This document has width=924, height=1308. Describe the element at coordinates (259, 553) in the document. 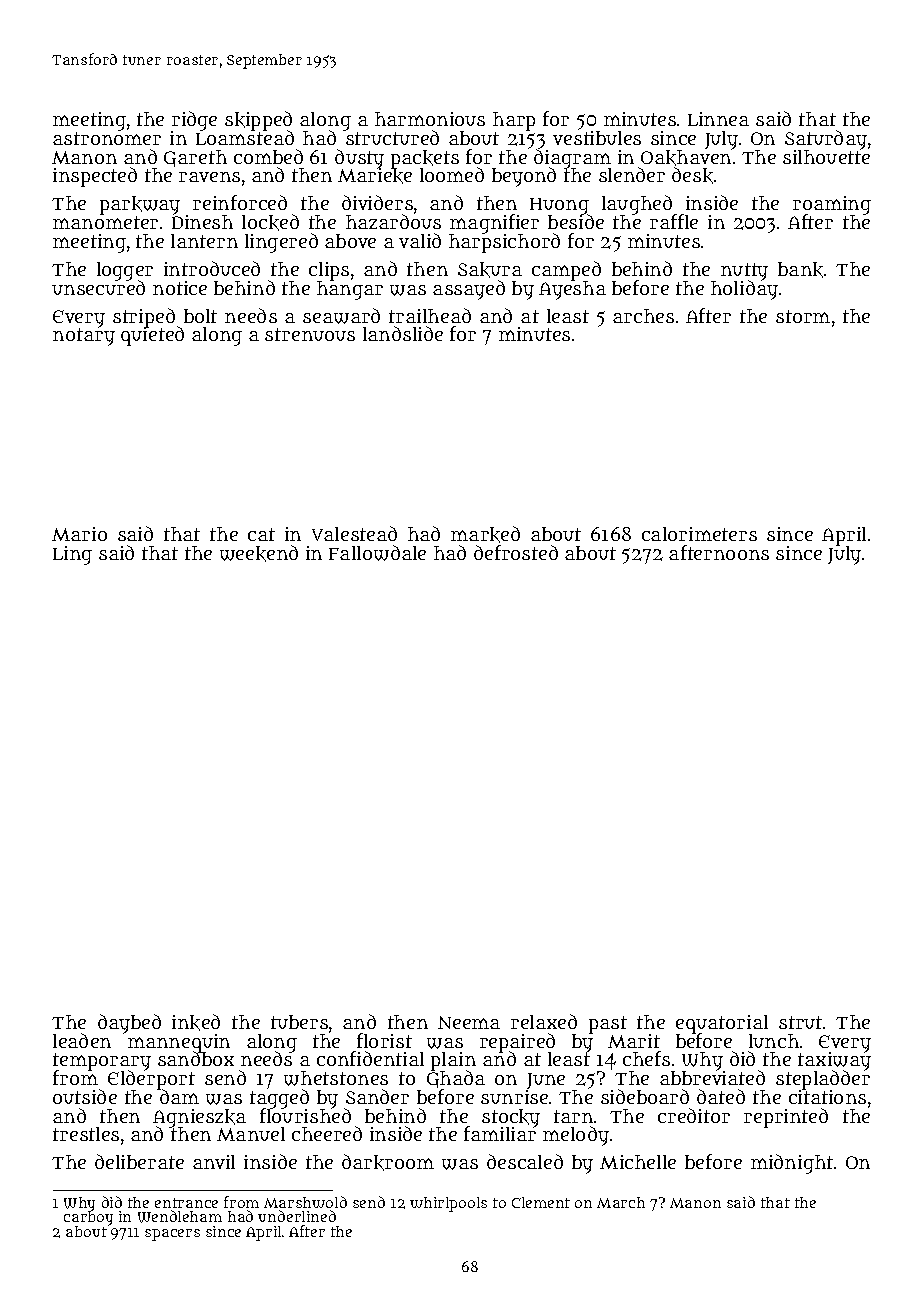

I see `weekend` at that location.
